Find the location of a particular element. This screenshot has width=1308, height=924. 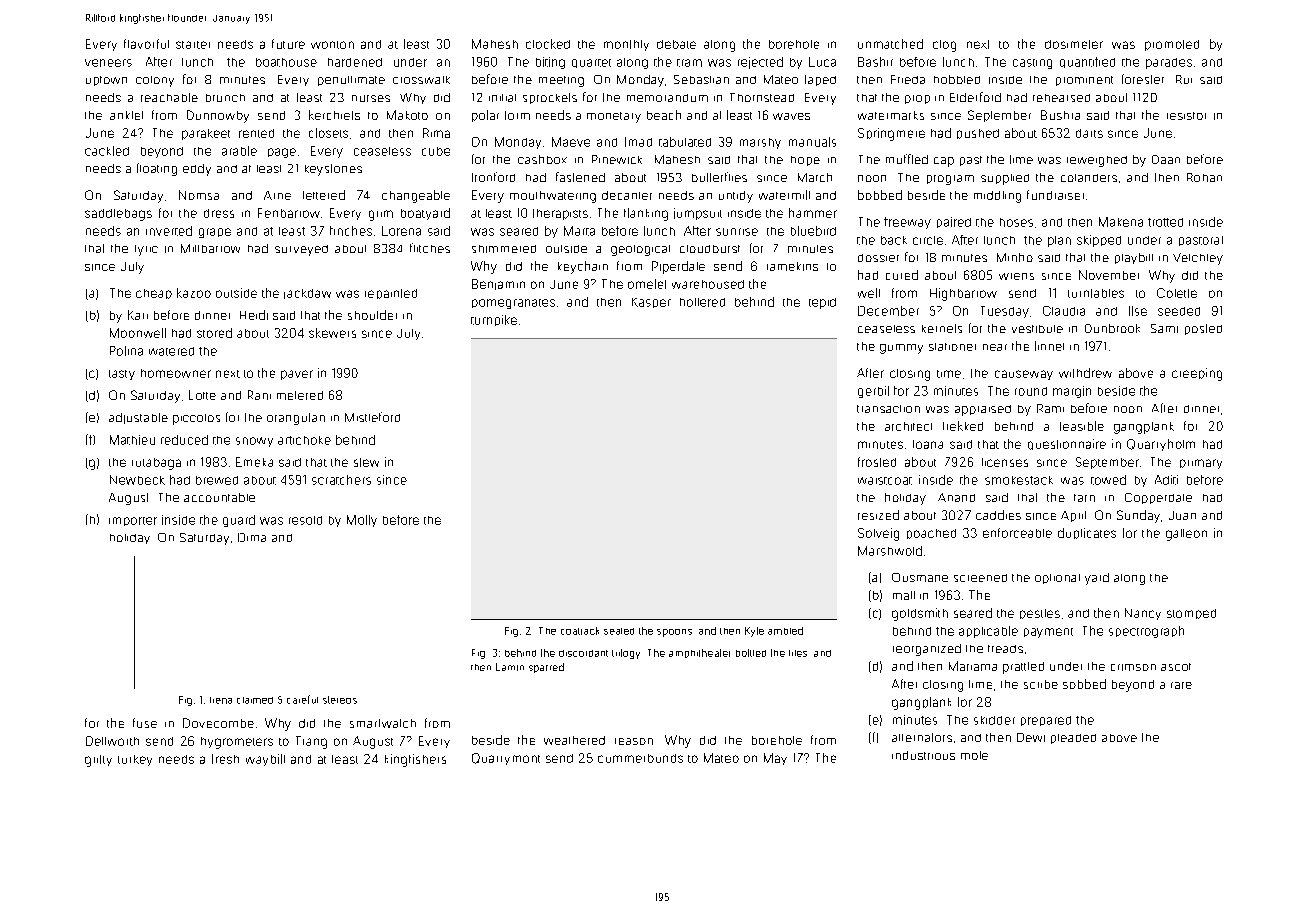

importer is located at coordinates (133, 521).
